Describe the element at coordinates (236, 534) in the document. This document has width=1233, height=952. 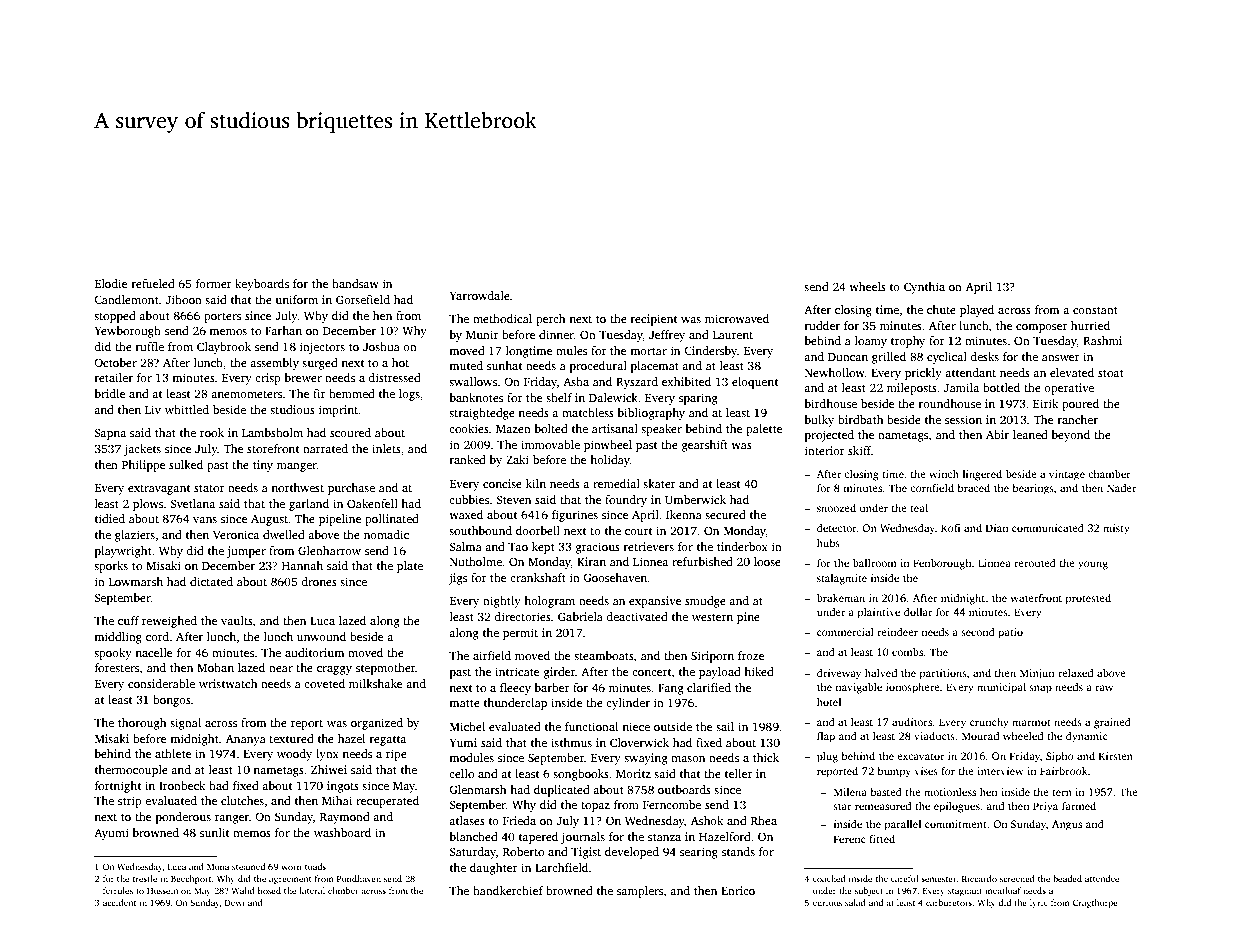
I see `Veronica` at that location.
